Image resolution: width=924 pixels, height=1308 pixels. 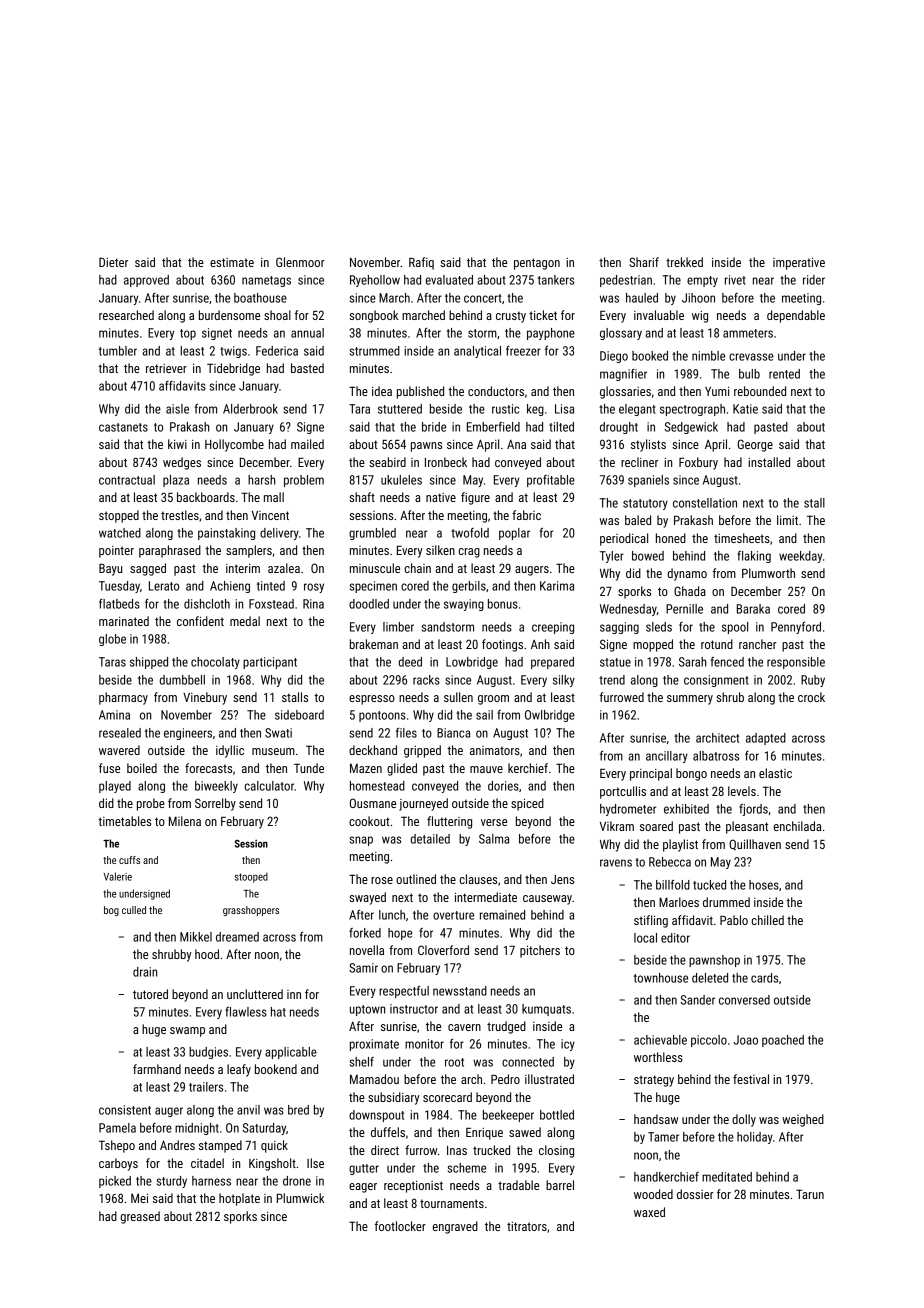 What do you see at coordinates (205, 698) in the screenshot?
I see `Vinebury` at bounding box center [205, 698].
